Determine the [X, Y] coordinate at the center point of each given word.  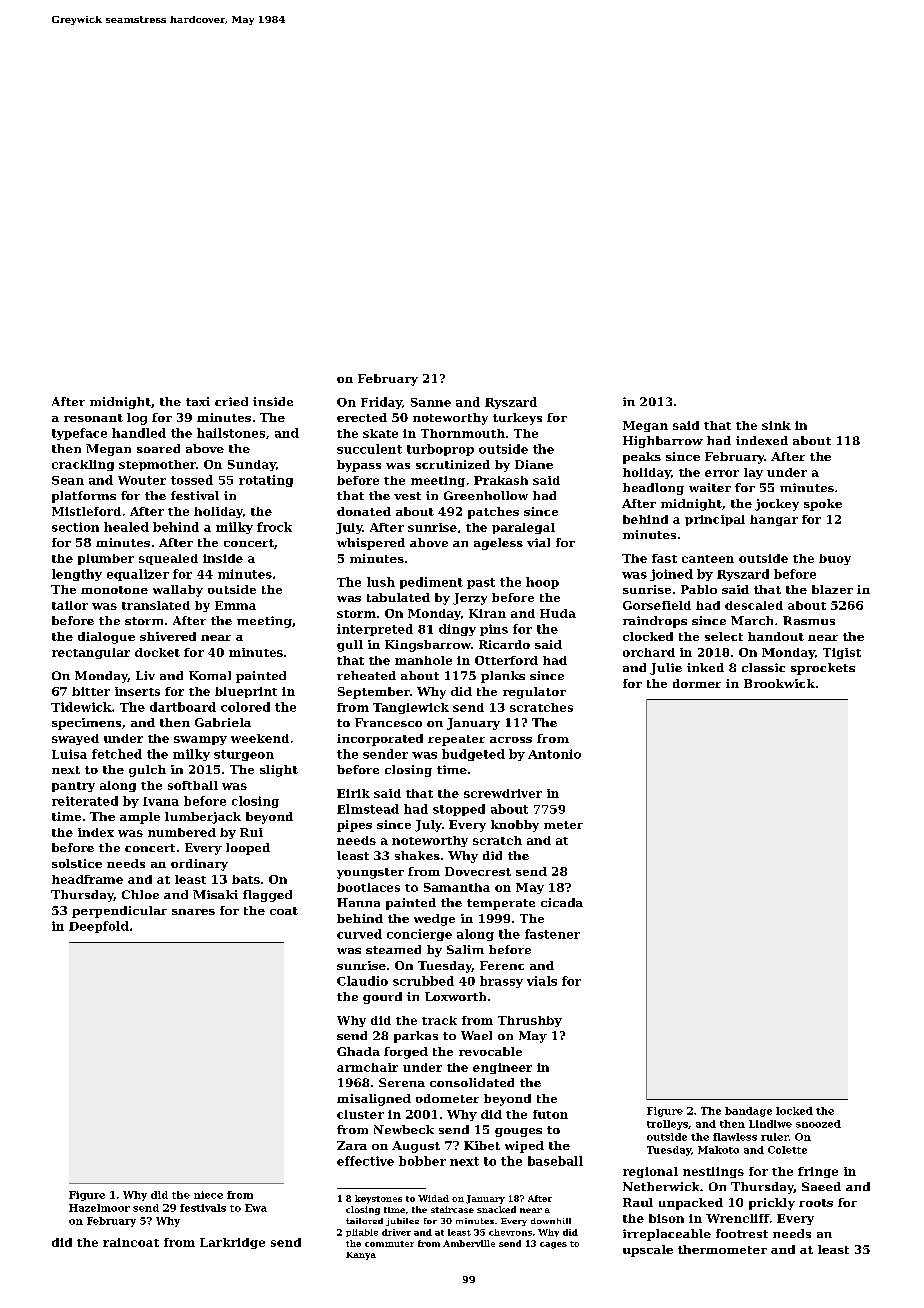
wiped [524, 1147]
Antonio [554, 754]
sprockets [823, 669]
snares [193, 912]
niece [208, 1195]
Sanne [431, 402]
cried [231, 401]
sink [776, 425]
